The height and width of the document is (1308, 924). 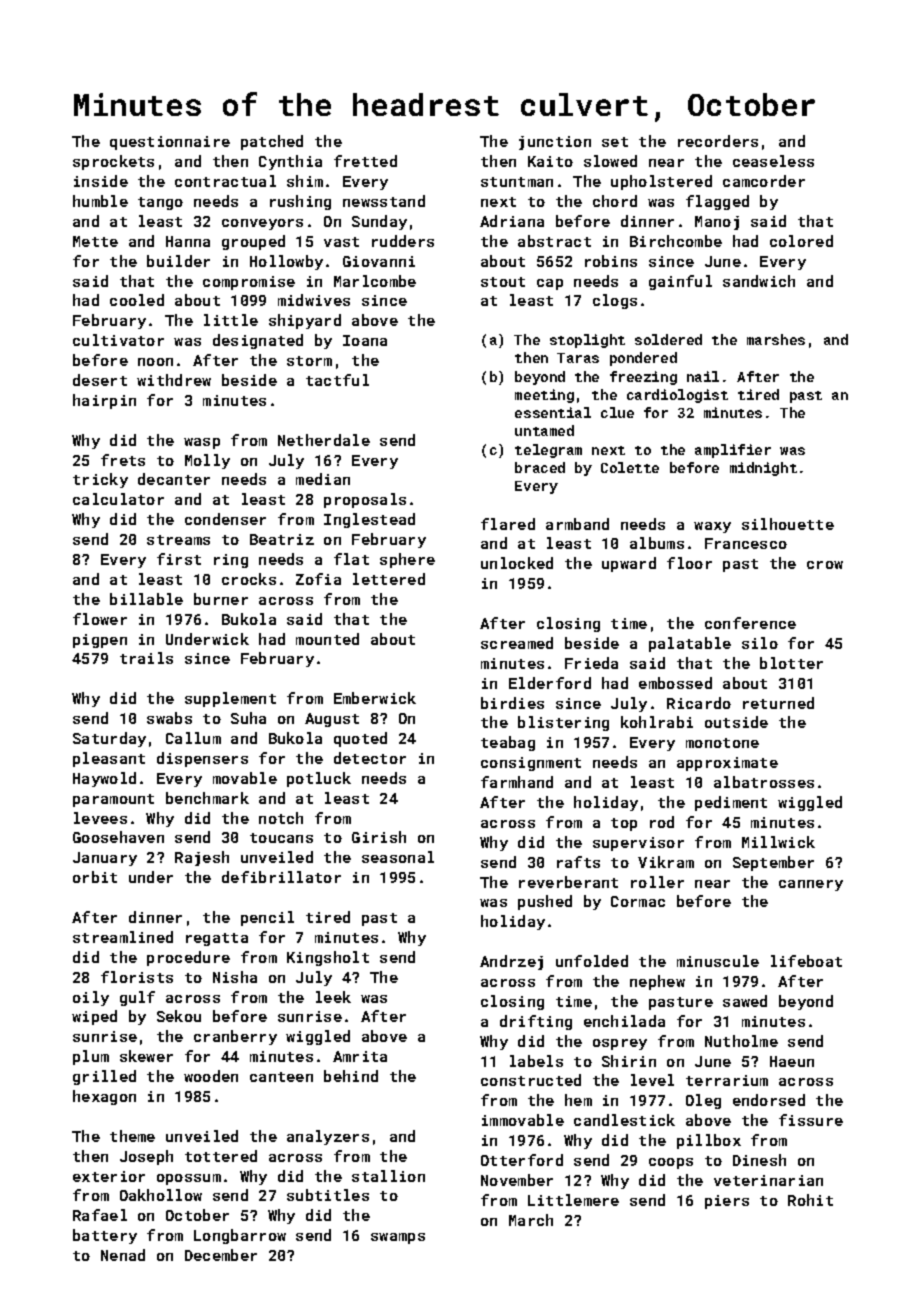 What do you see at coordinates (101, 181) in the document?
I see `inside` at bounding box center [101, 181].
